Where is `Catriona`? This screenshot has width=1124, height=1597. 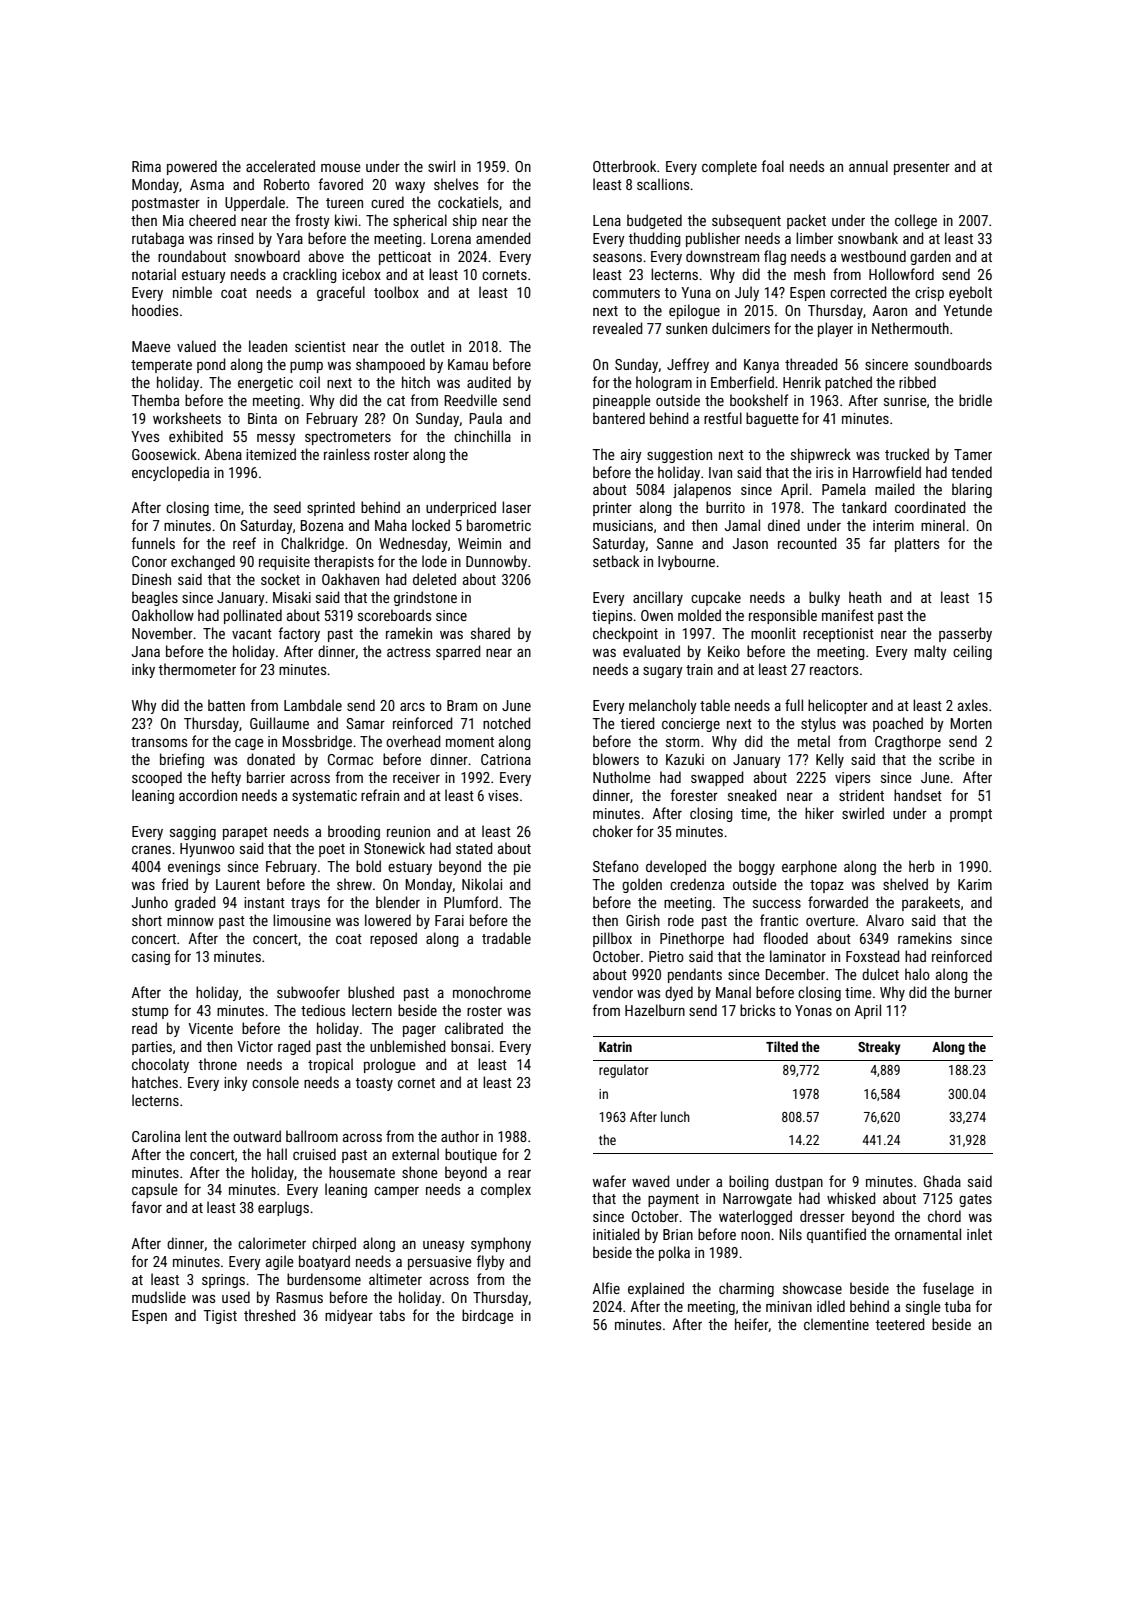 Catriona is located at coordinates (506, 759).
